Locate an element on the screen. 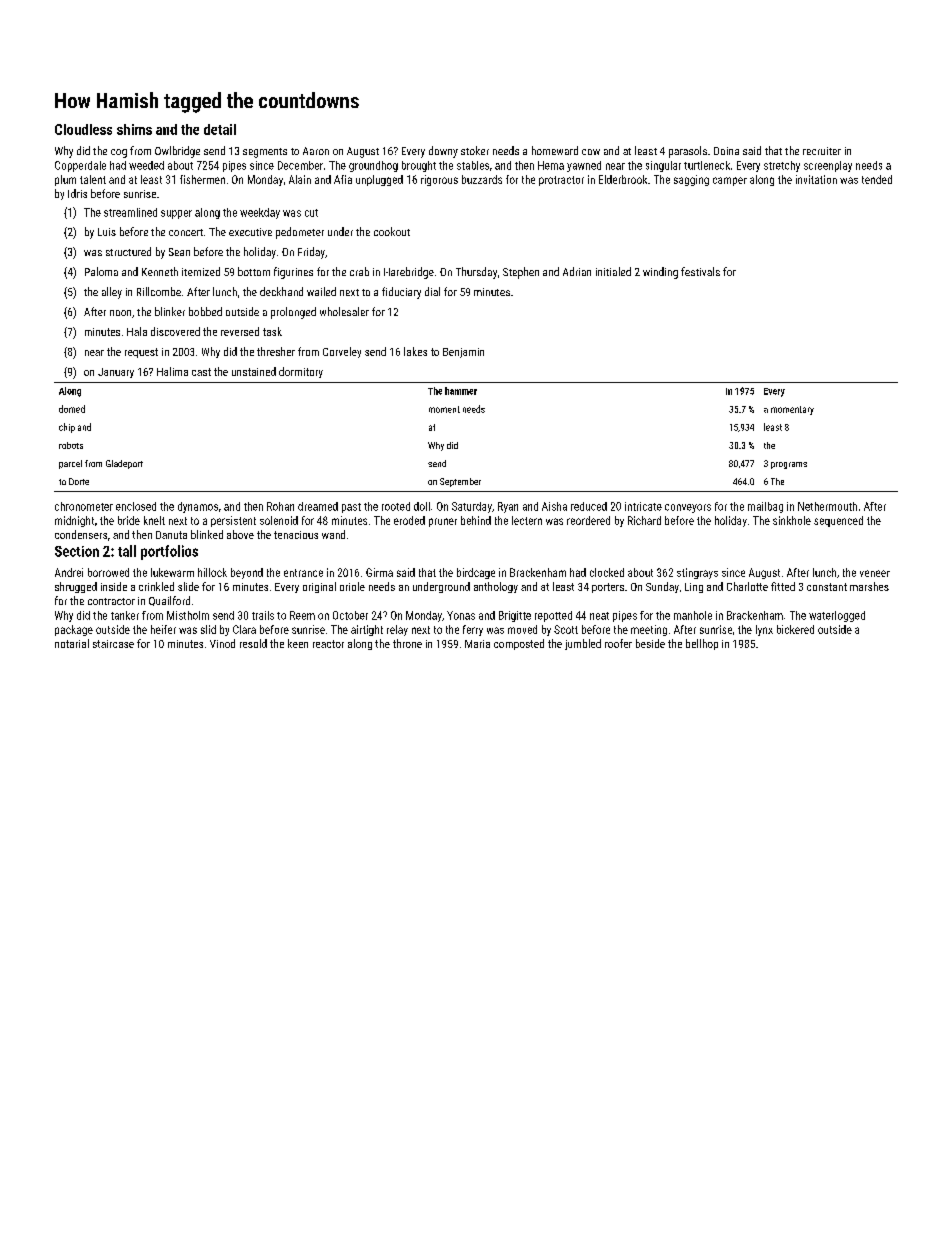 The height and width of the screenshot is (1233, 952). Adrian is located at coordinates (577, 271).
